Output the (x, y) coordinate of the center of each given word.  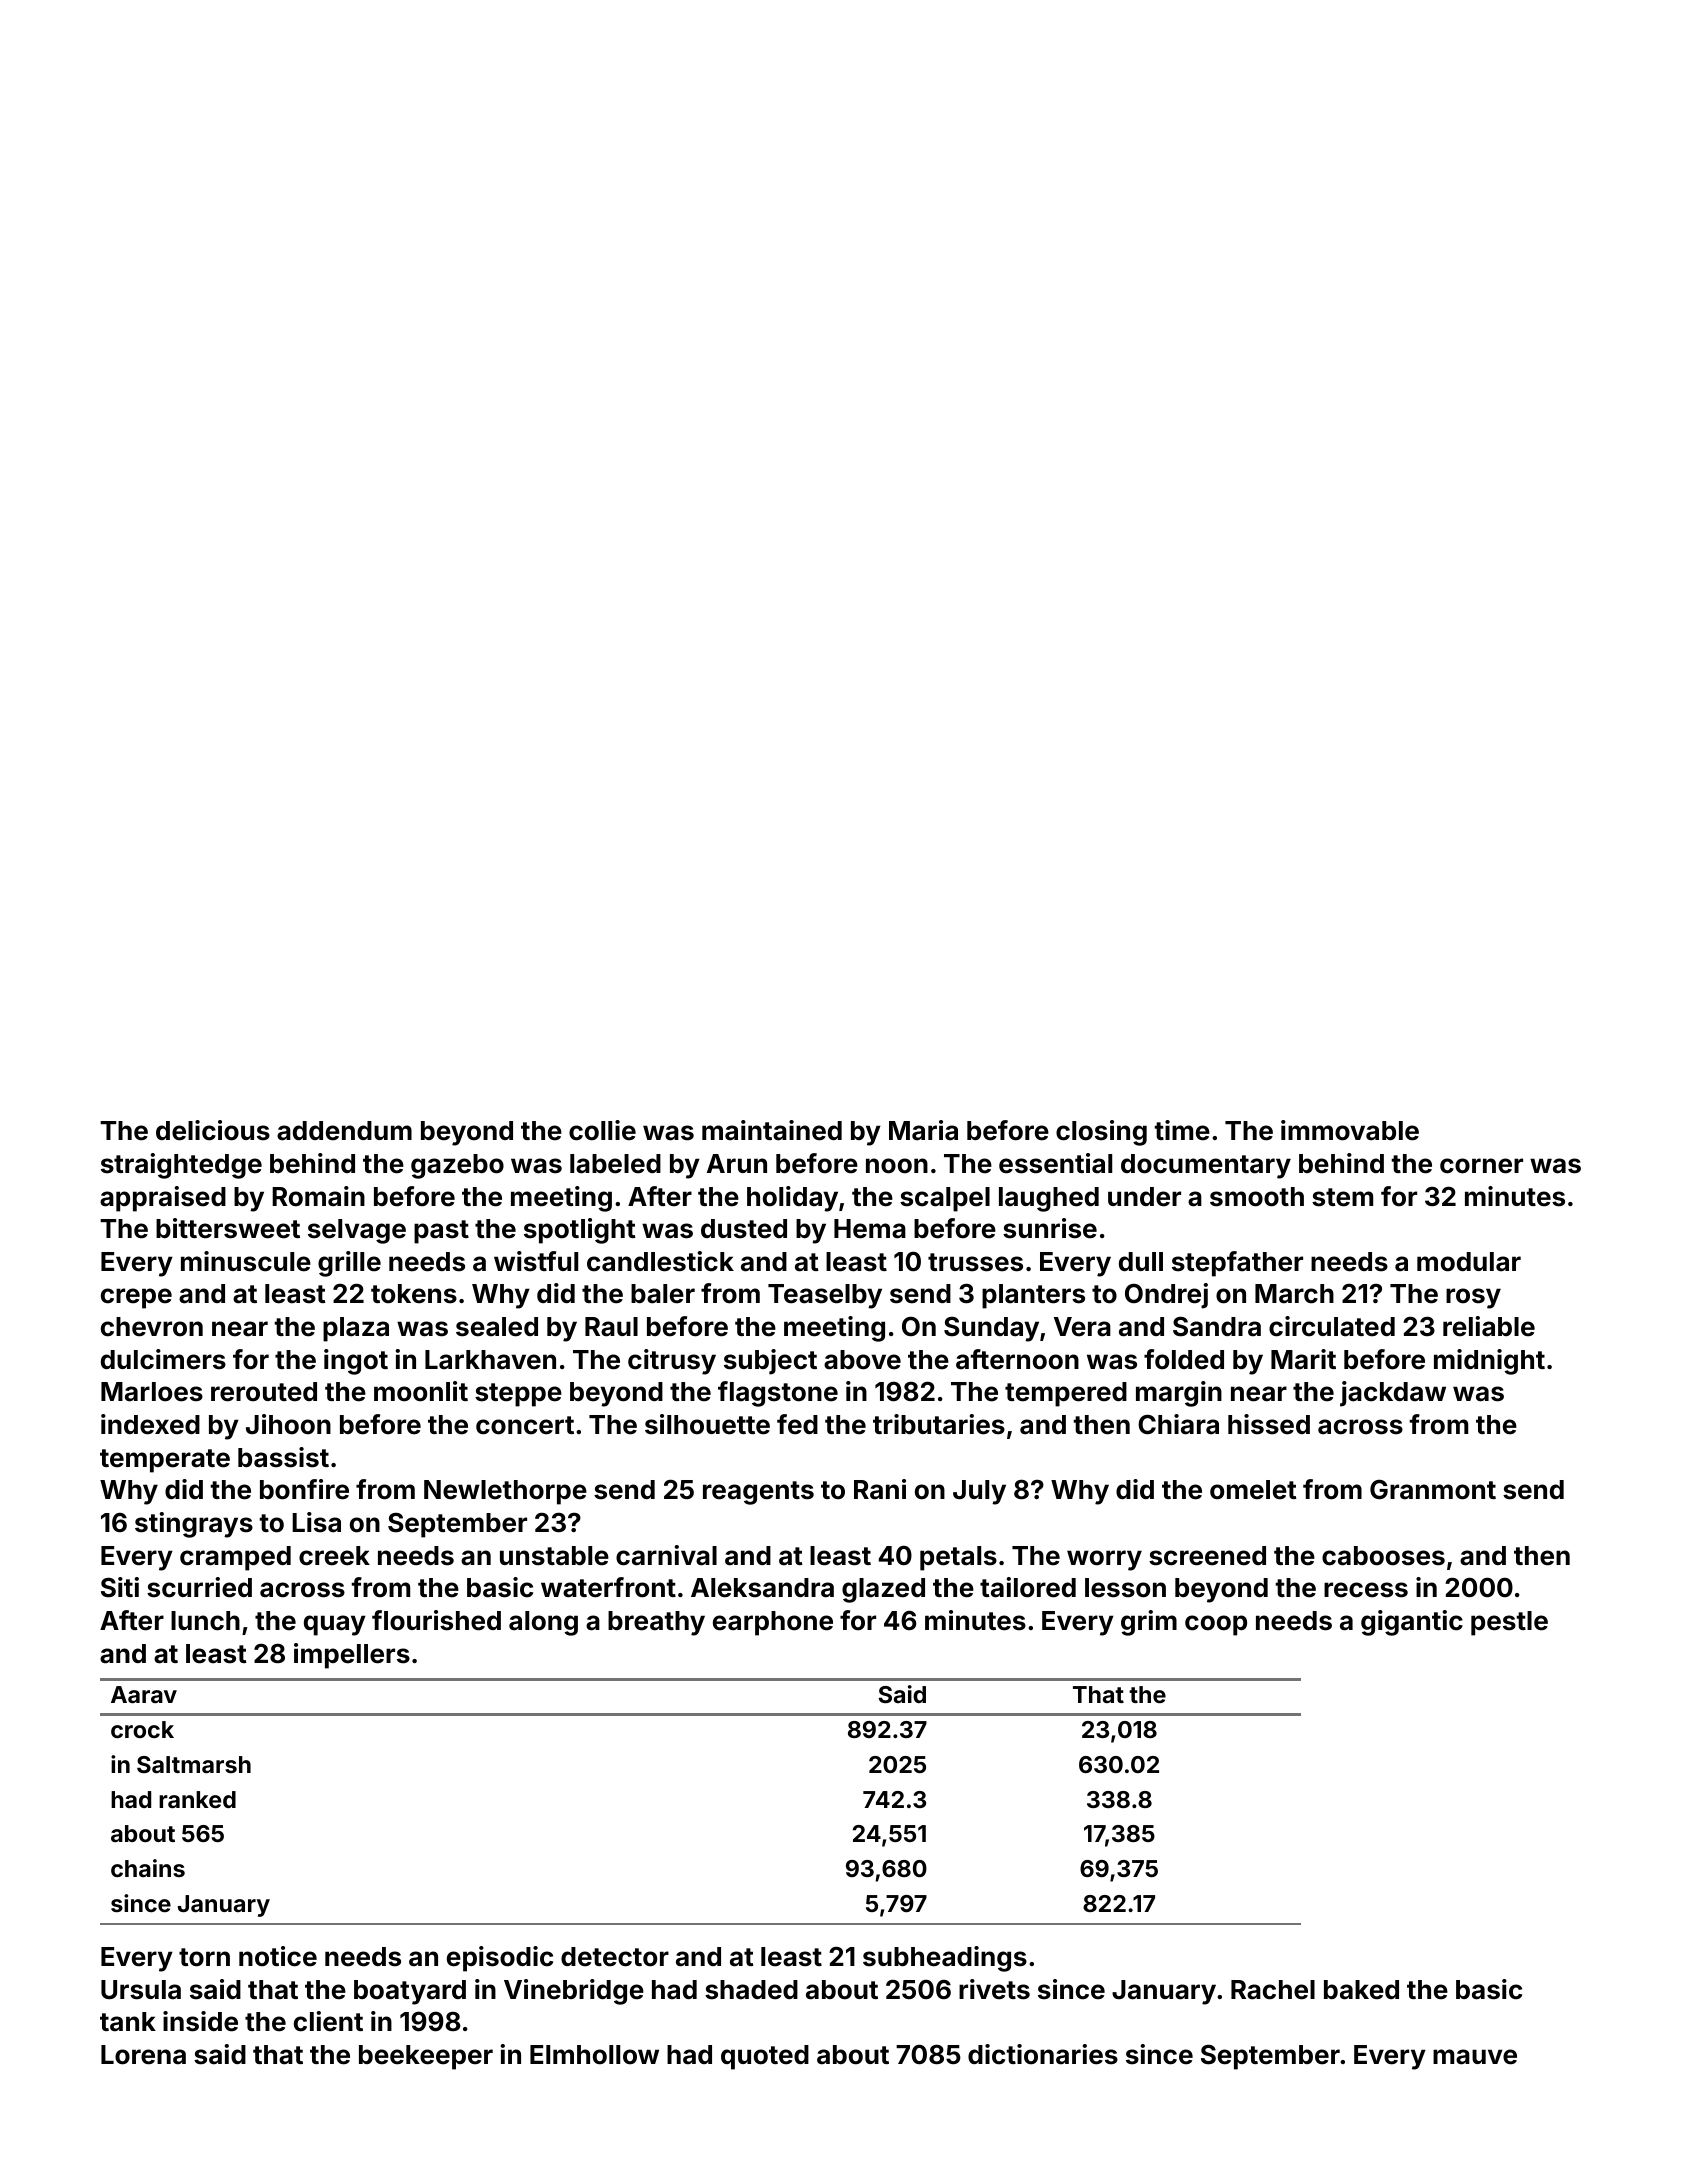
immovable (1350, 1130)
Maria (923, 1130)
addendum (344, 1131)
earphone (773, 1623)
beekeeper (426, 2057)
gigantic (1412, 1623)
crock (142, 1729)
